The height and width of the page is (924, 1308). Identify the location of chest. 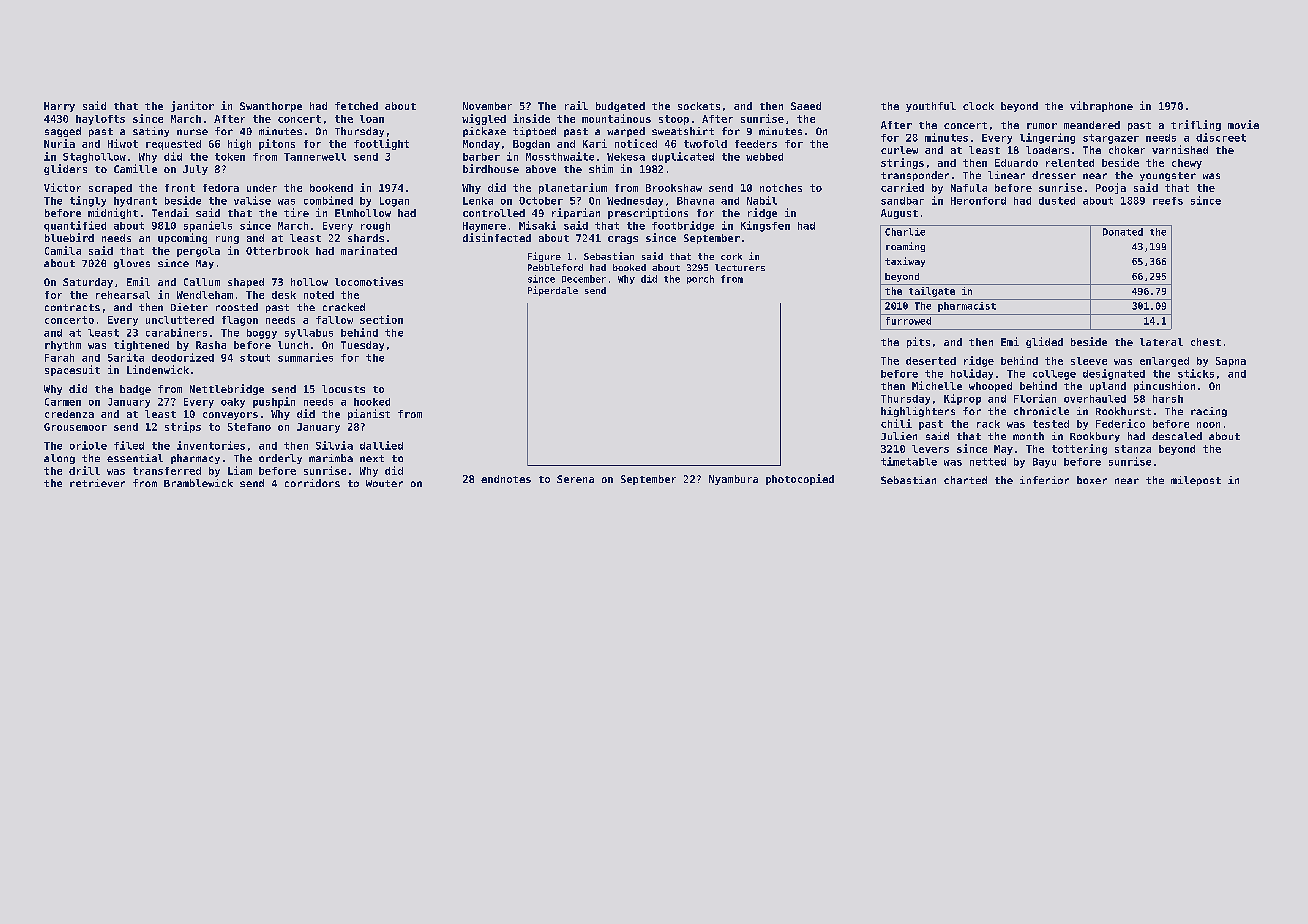
(1206, 342).
